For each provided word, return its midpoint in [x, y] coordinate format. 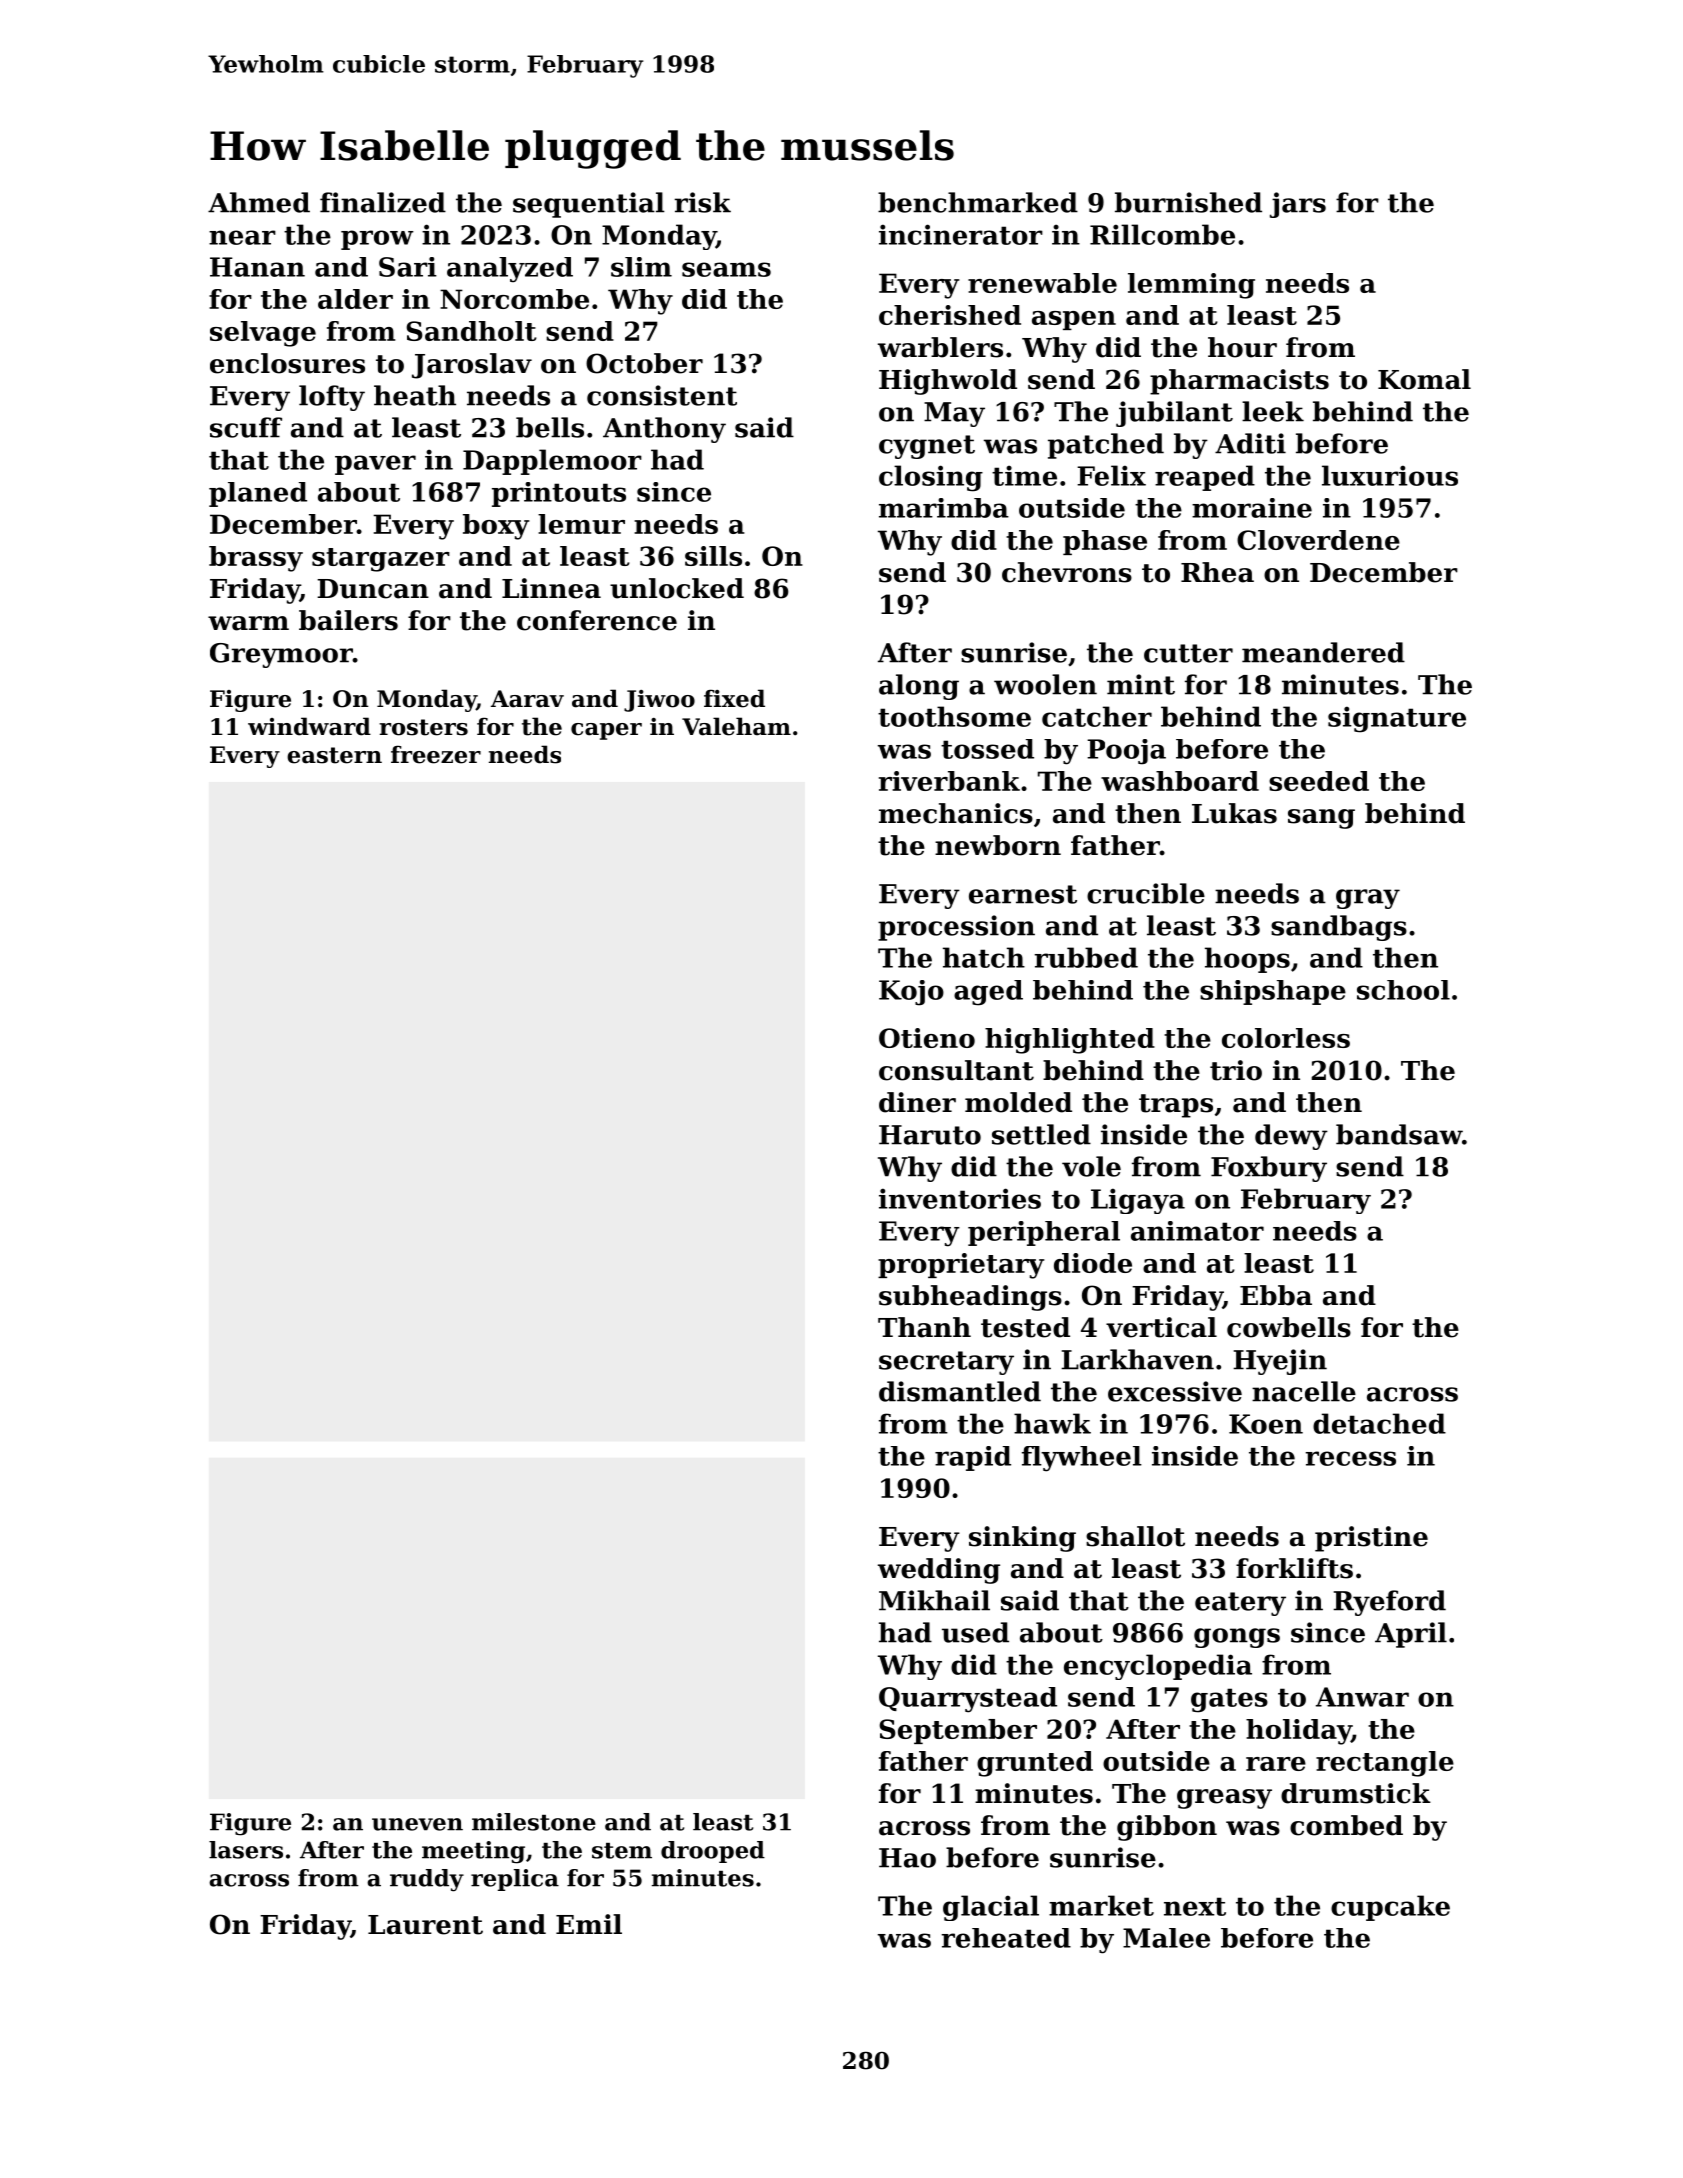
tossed [987, 749]
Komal [1424, 379]
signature [1397, 719]
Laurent [425, 1925]
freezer [436, 754]
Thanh [924, 1327]
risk [702, 202]
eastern [334, 755]
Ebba [1276, 1295]
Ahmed [259, 202]
